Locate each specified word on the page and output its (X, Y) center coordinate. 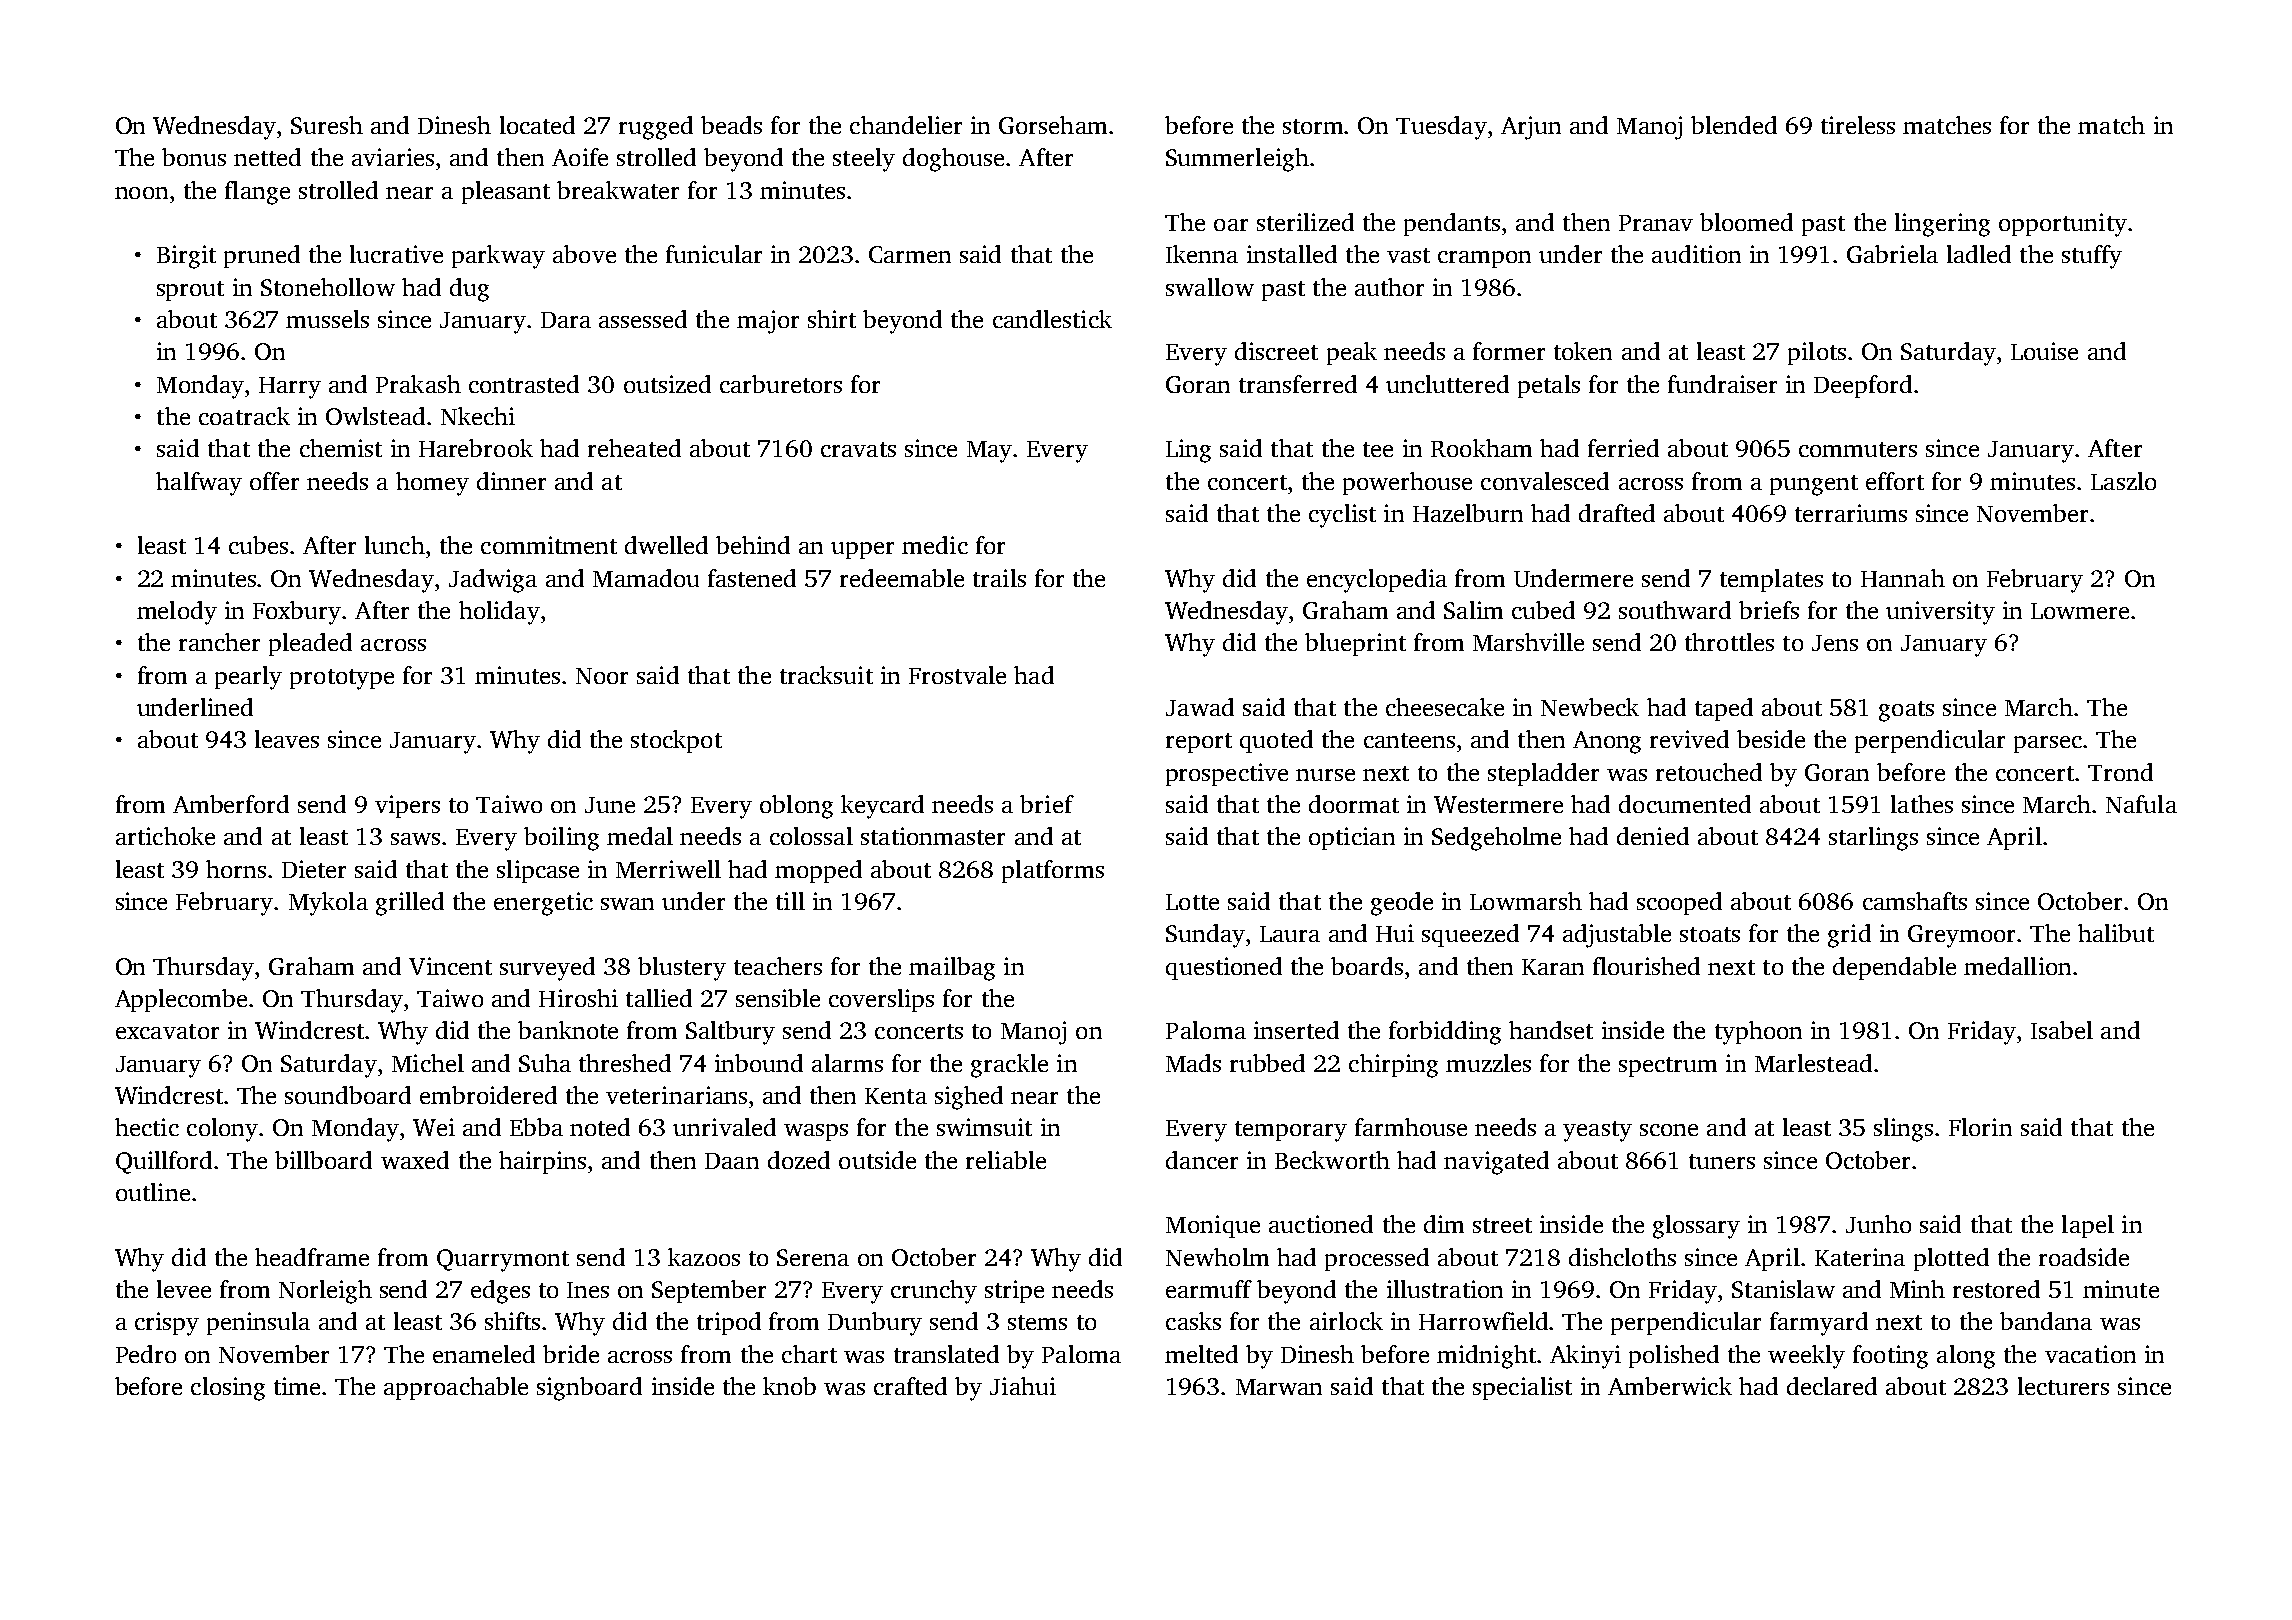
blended (1734, 125)
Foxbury (297, 613)
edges (500, 1292)
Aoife (580, 157)
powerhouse (1407, 483)
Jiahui (1023, 1386)
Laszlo (2123, 481)
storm (1314, 126)
